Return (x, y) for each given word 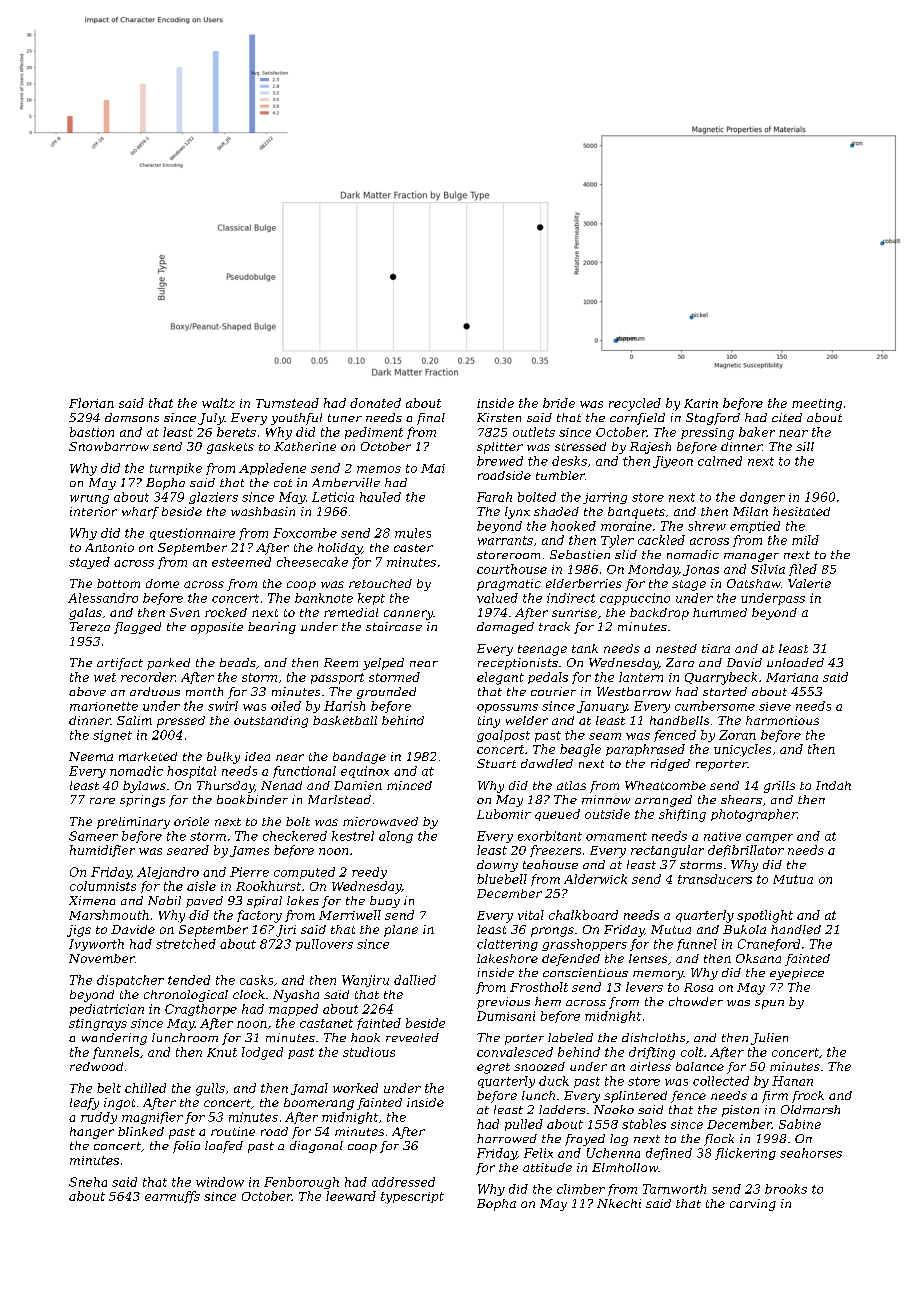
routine (233, 1131)
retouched (380, 583)
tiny (489, 722)
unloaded (795, 662)
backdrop (659, 614)
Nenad (281, 785)
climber (581, 1189)
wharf (140, 513)
